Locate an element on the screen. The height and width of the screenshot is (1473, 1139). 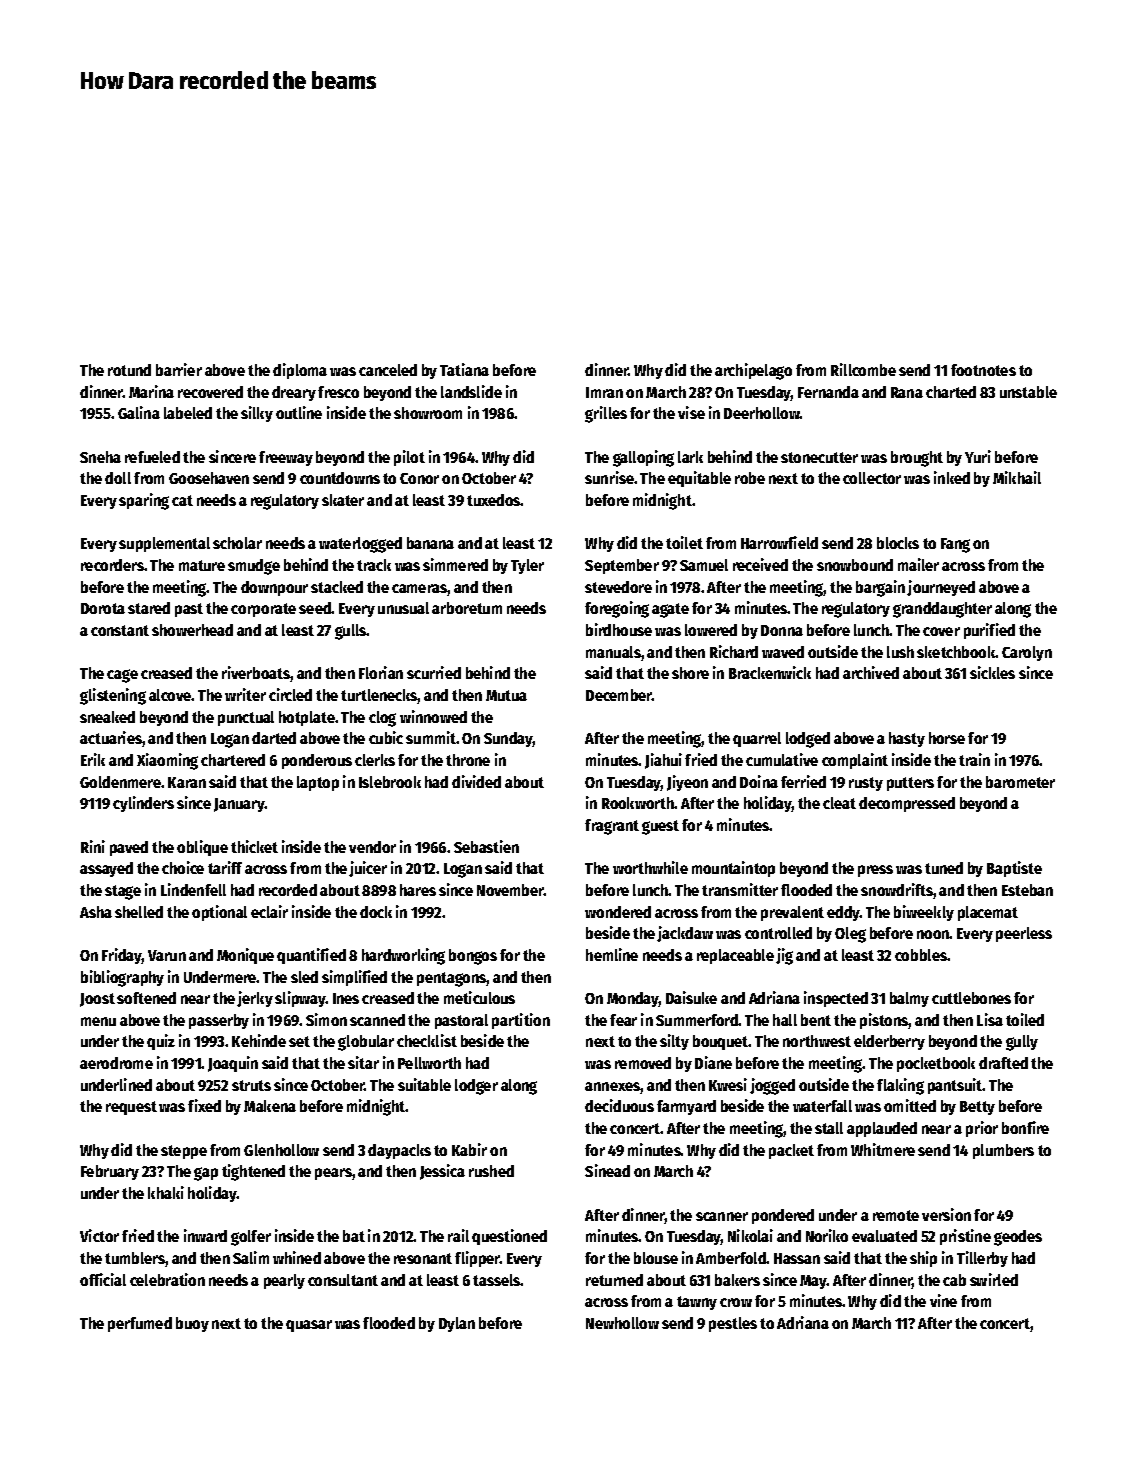
questioned is located at coordinates (509, 1237).
